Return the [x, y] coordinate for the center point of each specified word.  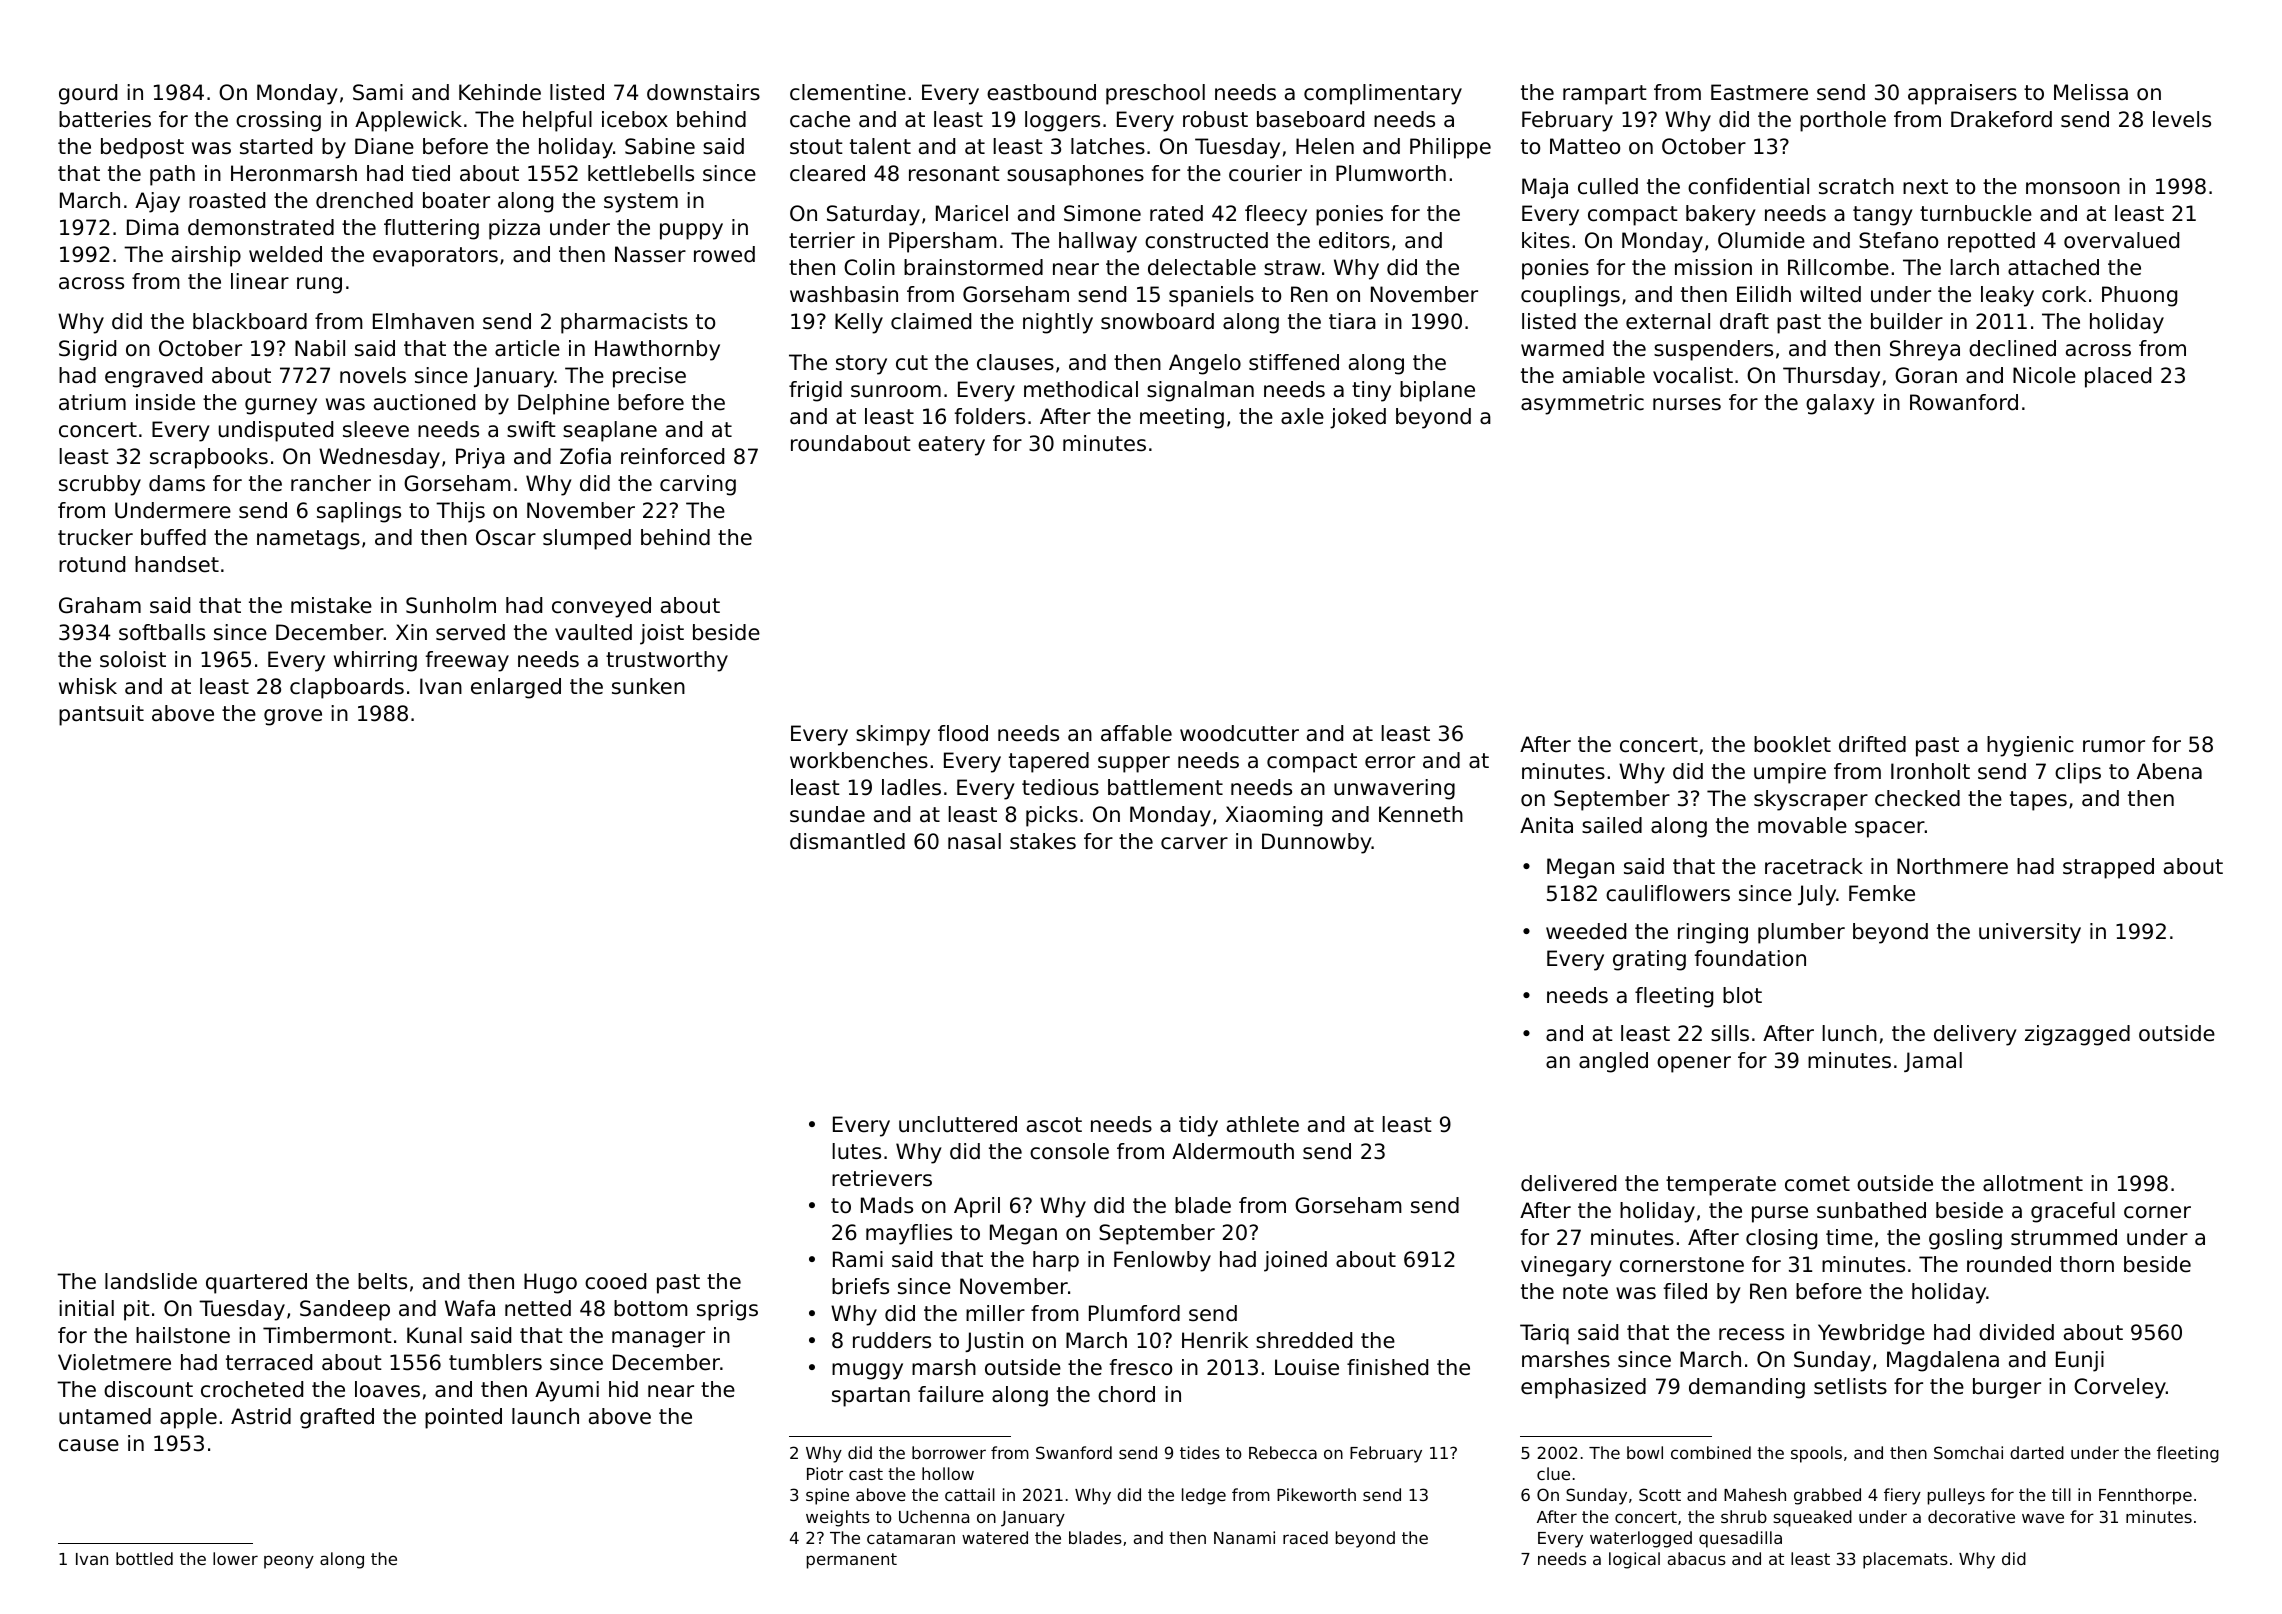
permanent [852, 1561]
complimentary [1383, 94]
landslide [151, 1281]
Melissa [2091, 92]
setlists [1850, 1386]
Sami [378, 92]
